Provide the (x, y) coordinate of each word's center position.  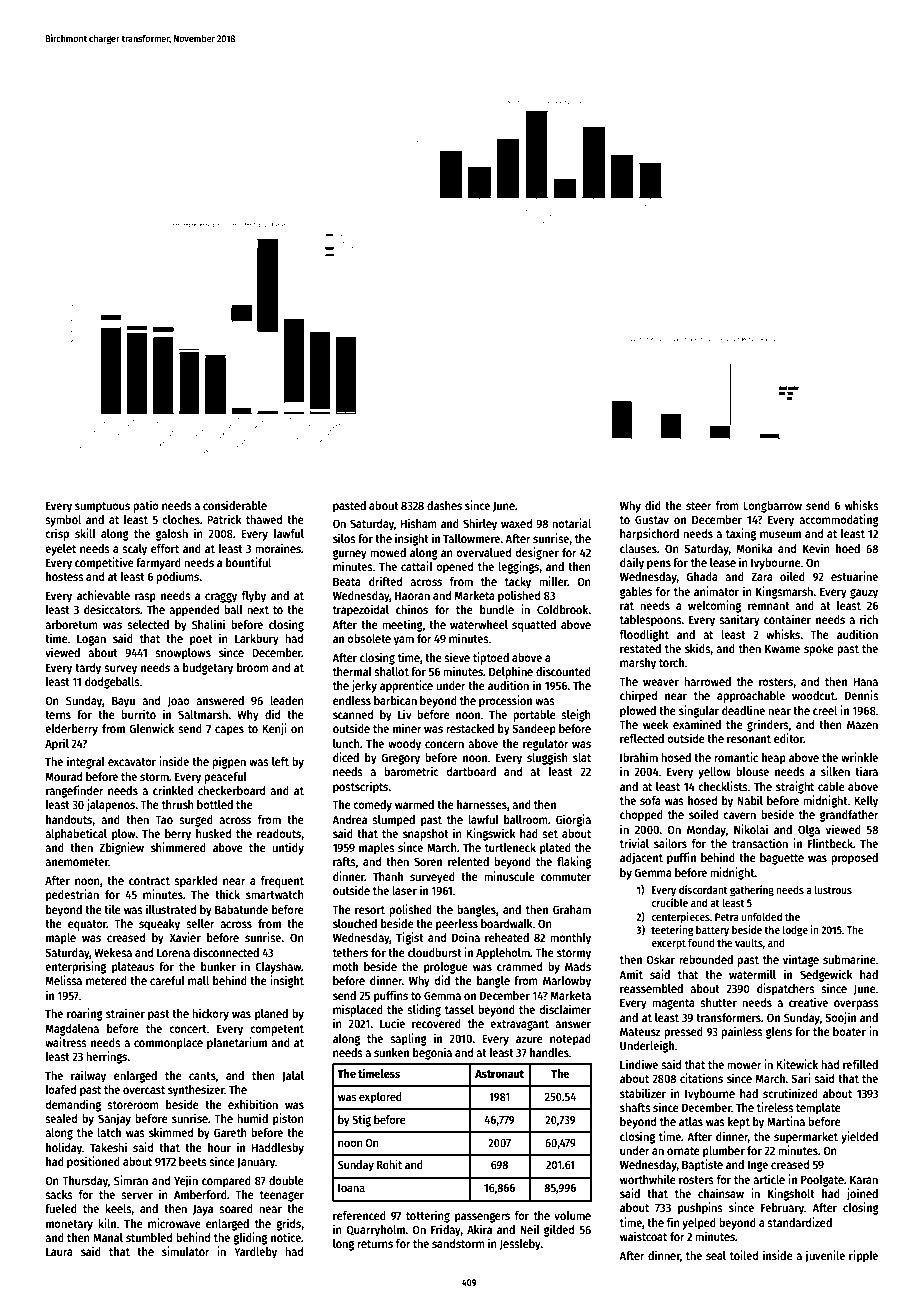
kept (739, 1123)
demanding (73, 1105)
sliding (424, 1010)
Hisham (418, 523)
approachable (751, 697)
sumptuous (102, 507)
